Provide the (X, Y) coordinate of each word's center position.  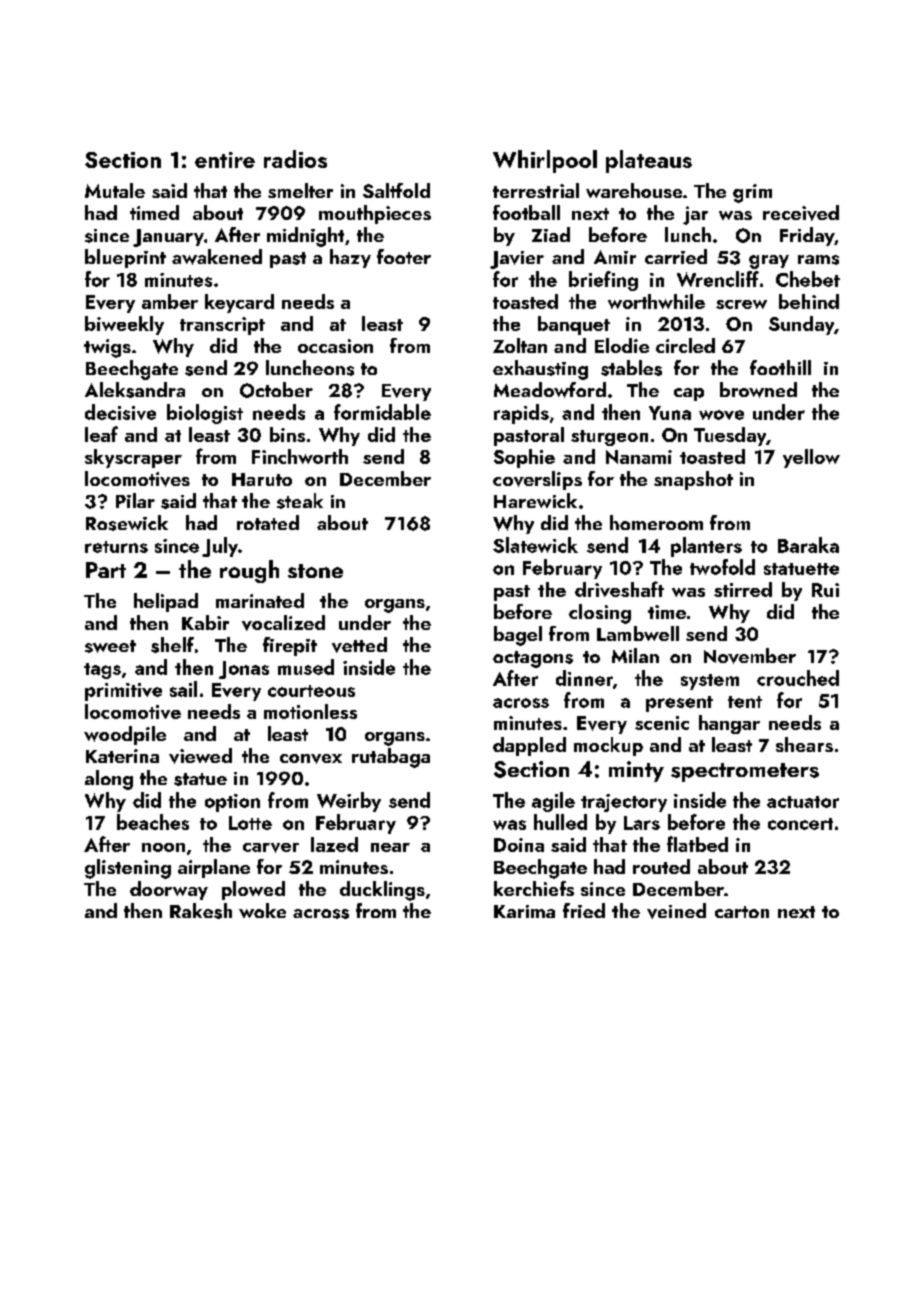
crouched (798, 678)
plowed (253, 890)
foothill (780, 367)
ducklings (382, 891)
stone (315, 571)
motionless (310, 711)
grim (752, 193)
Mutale (115, 190)
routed (661, 866)
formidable (382, 412)
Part (106, 570)
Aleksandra (135, 390)
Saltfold (396, 190)
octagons (533, 659)
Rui (825, 590)
